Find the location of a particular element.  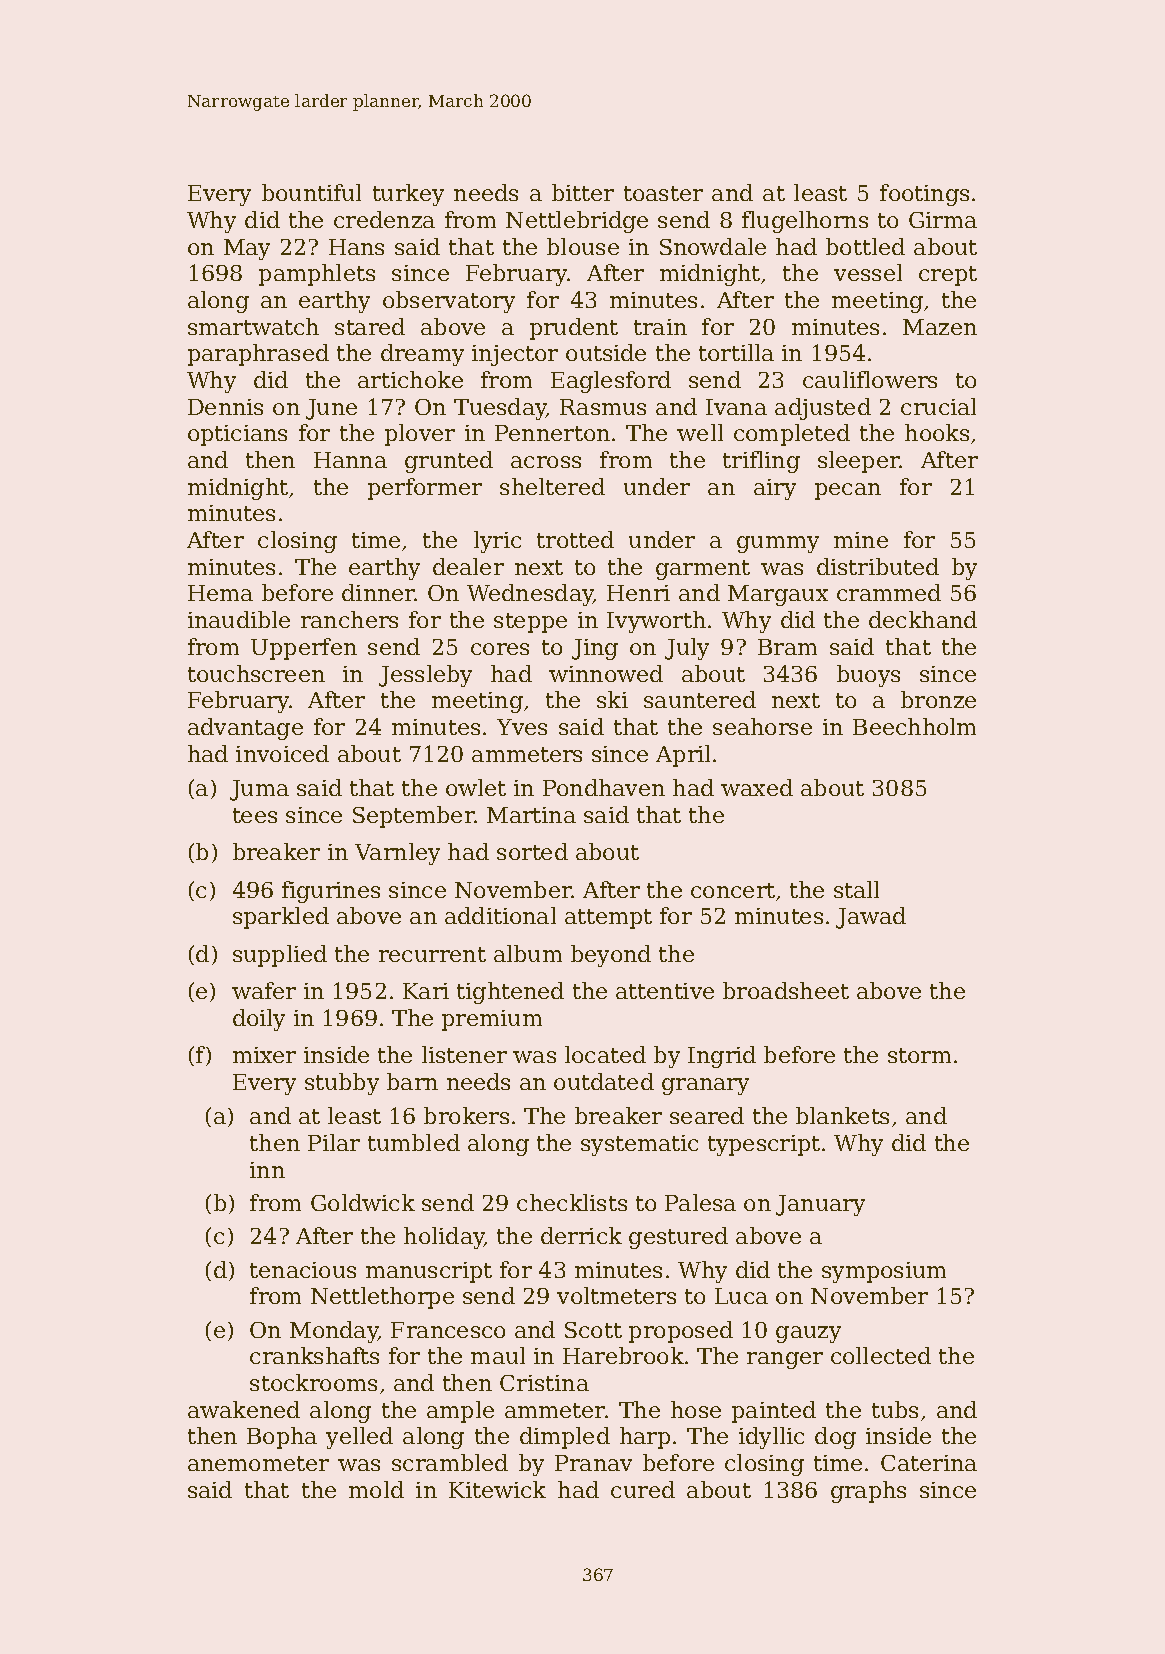

toaster is located at coordinates (663, 193).
